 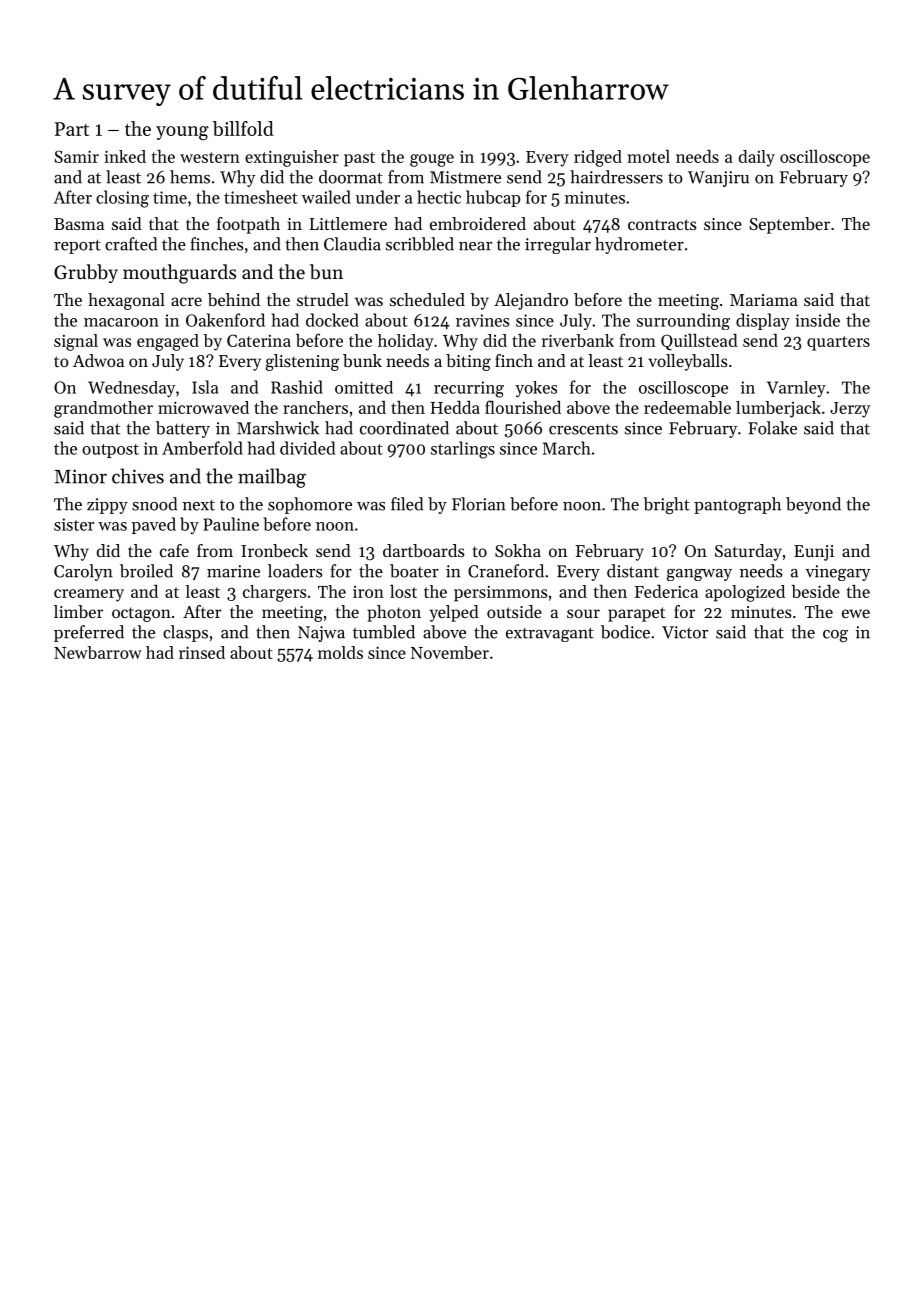 What do you see at coordinates (125, 156) in the screenshot?
I see `inked` at bounding box center [125, 156].
